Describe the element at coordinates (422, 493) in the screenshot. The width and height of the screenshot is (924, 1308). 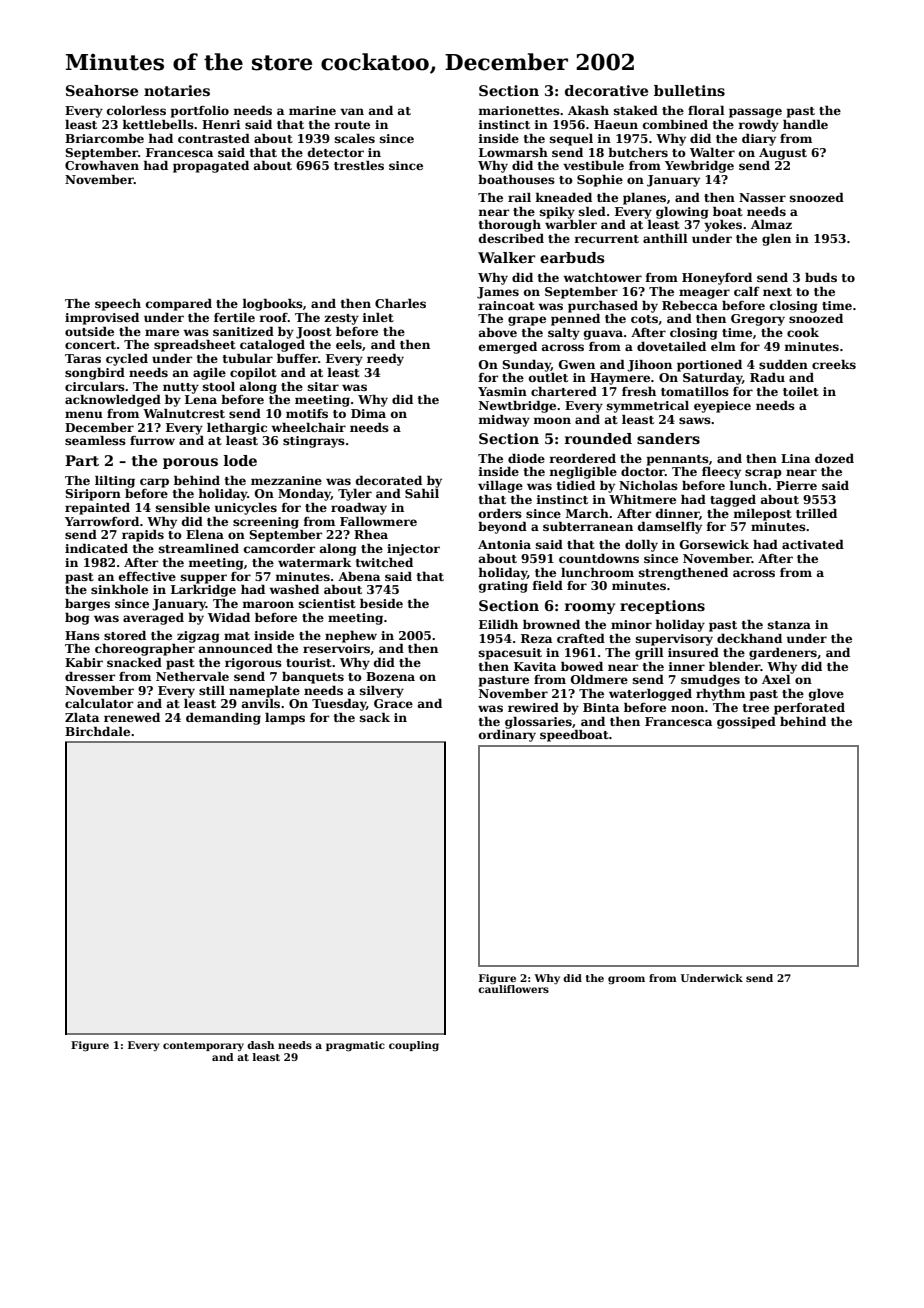
I see `Sahil` at that location.
